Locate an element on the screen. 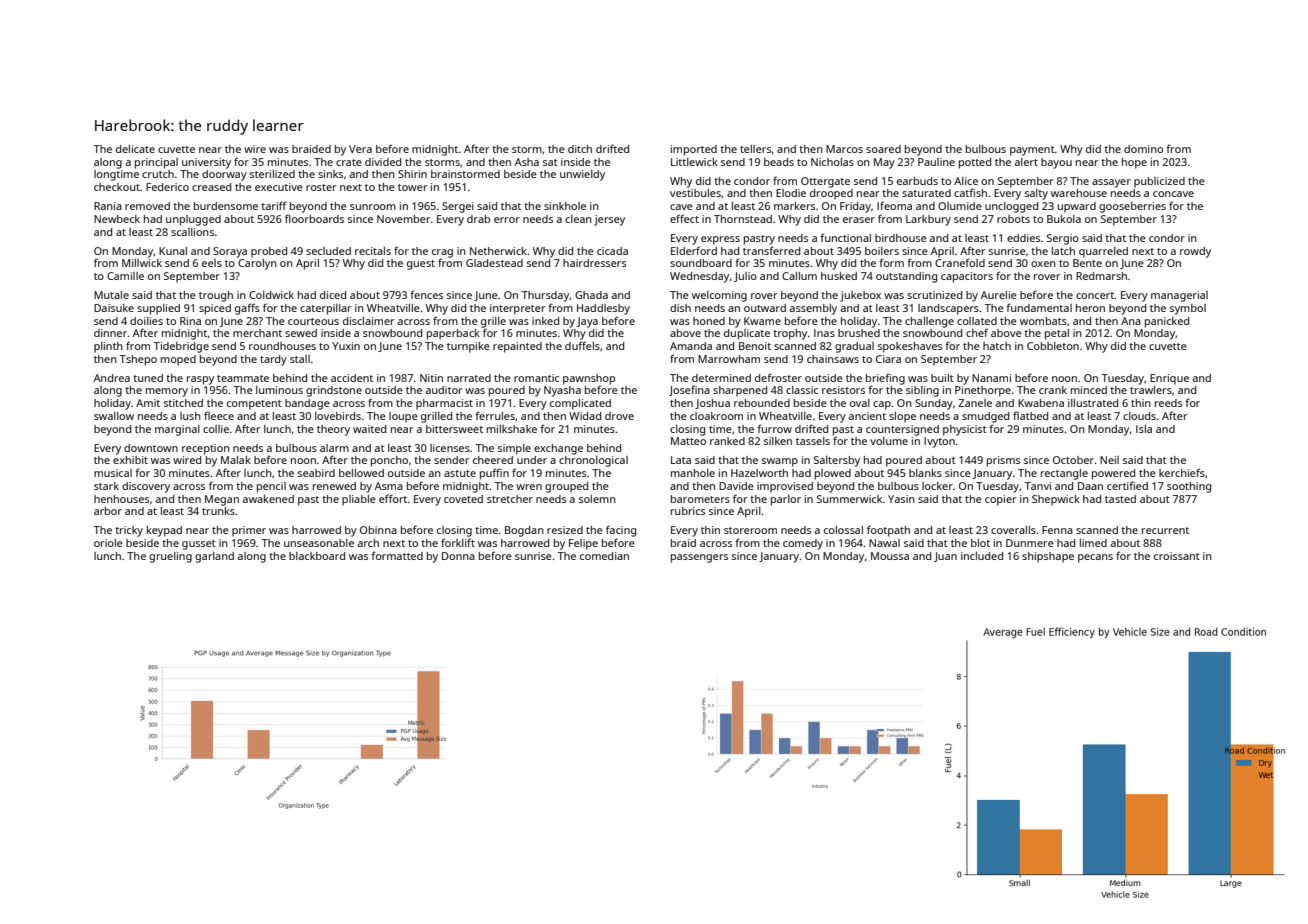  payment is located at coordinates (1032, 151).
